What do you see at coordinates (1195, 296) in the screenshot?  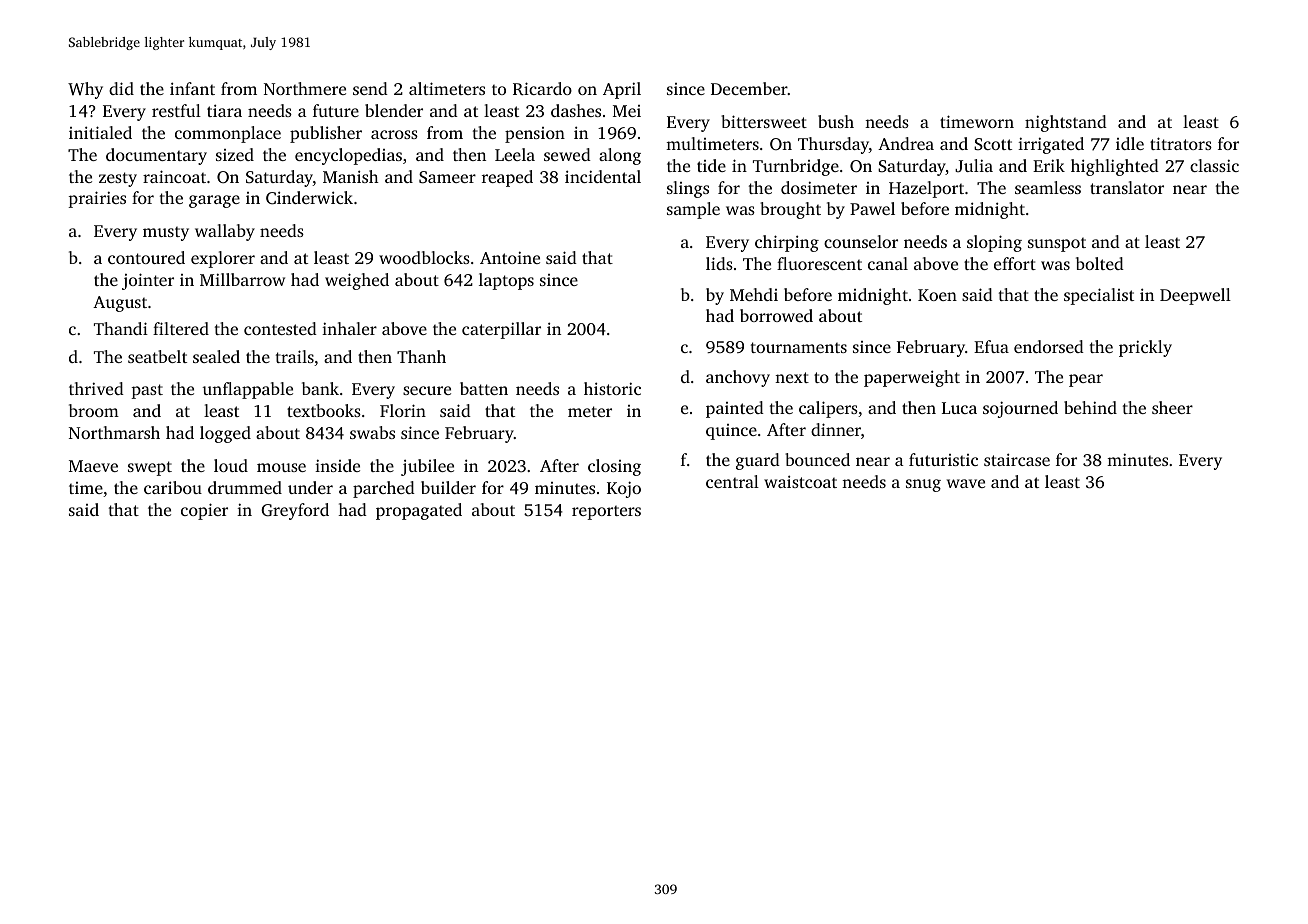 I see `Deepwell` at bounding box center [1195, 296].
